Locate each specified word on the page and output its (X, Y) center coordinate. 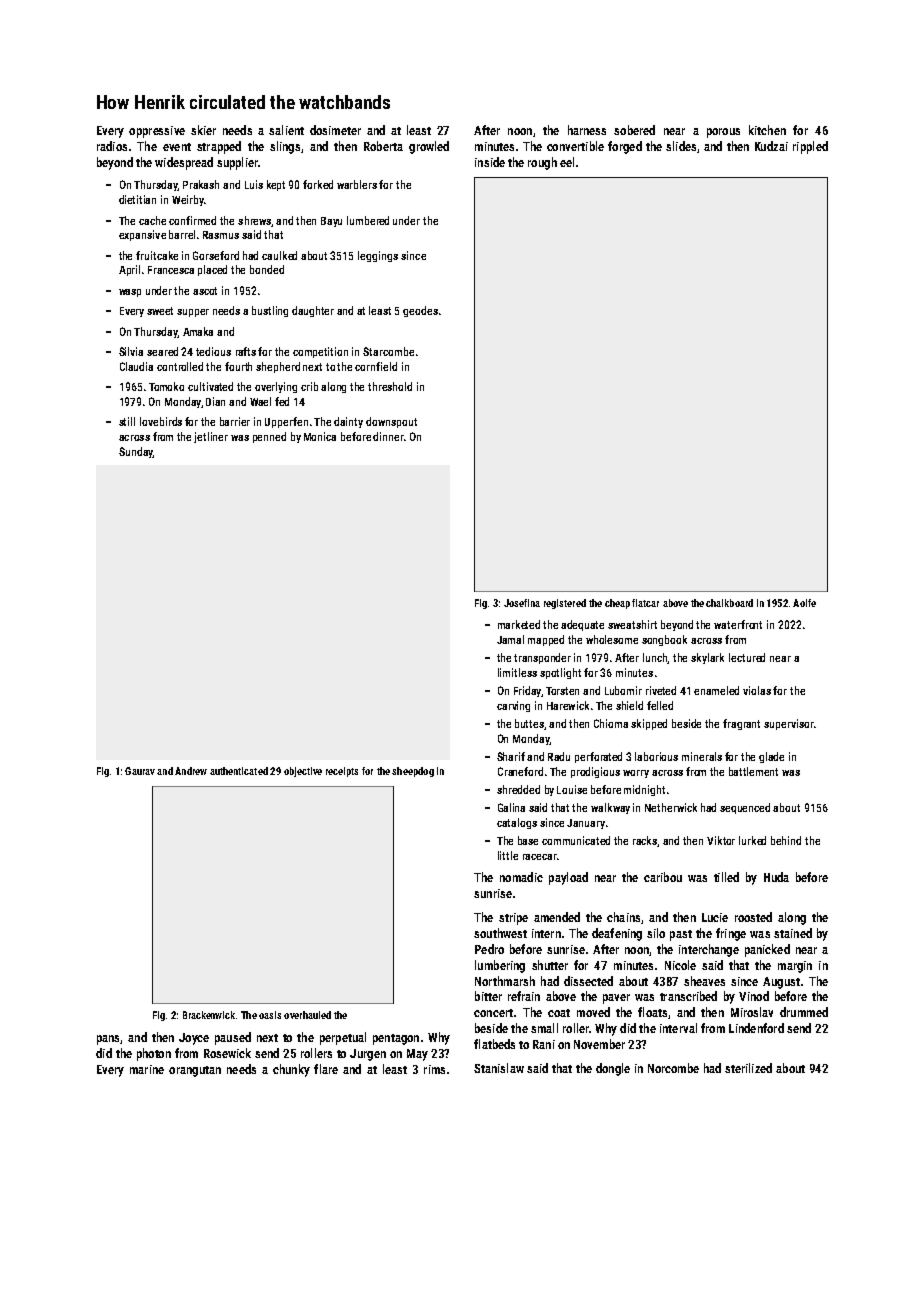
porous (723, 133)
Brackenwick (209, 1015)
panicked (767, 950)
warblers (357, 184)
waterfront (738, 624)
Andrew (191, 771)
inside (490, 162)
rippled (810, 147)
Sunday (136, 452)
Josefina (522, 603)
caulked (279, 255)
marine (147, 1069)
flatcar (645, 603)
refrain (524, 996)
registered (565, 604)
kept (276, 185)
